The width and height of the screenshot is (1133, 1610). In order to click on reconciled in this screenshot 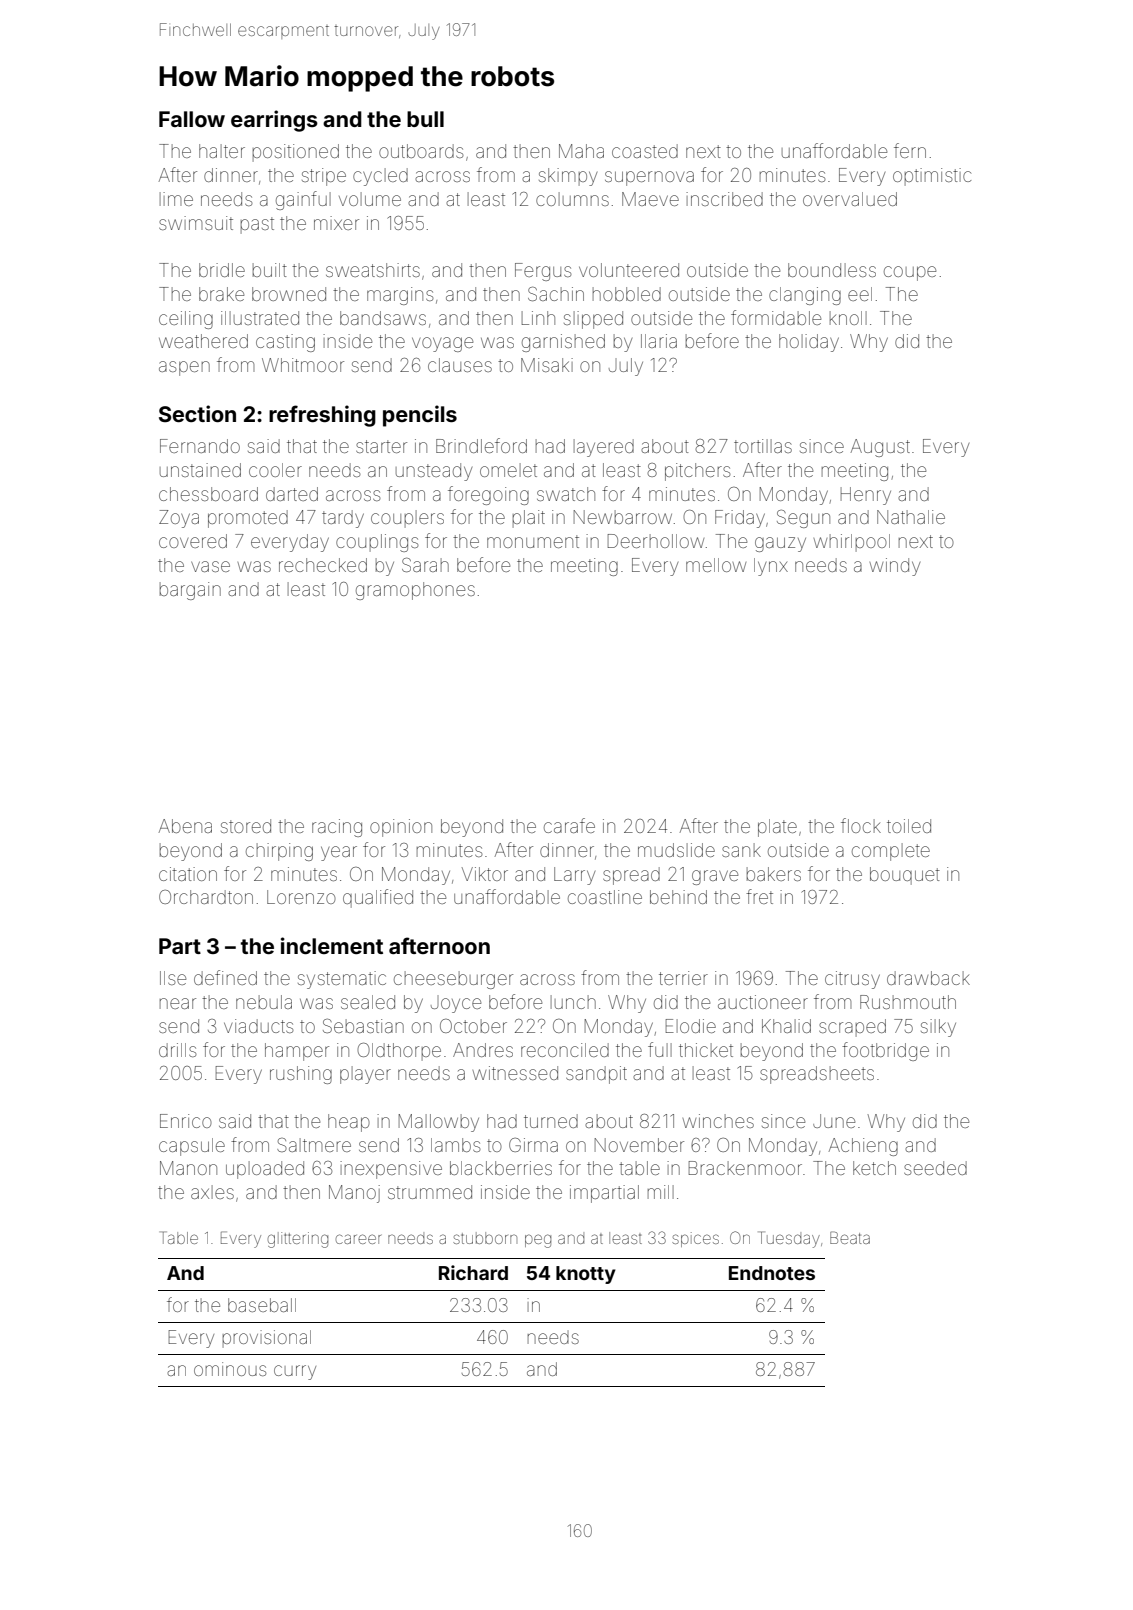, I will do `click(565, 1050)`.
